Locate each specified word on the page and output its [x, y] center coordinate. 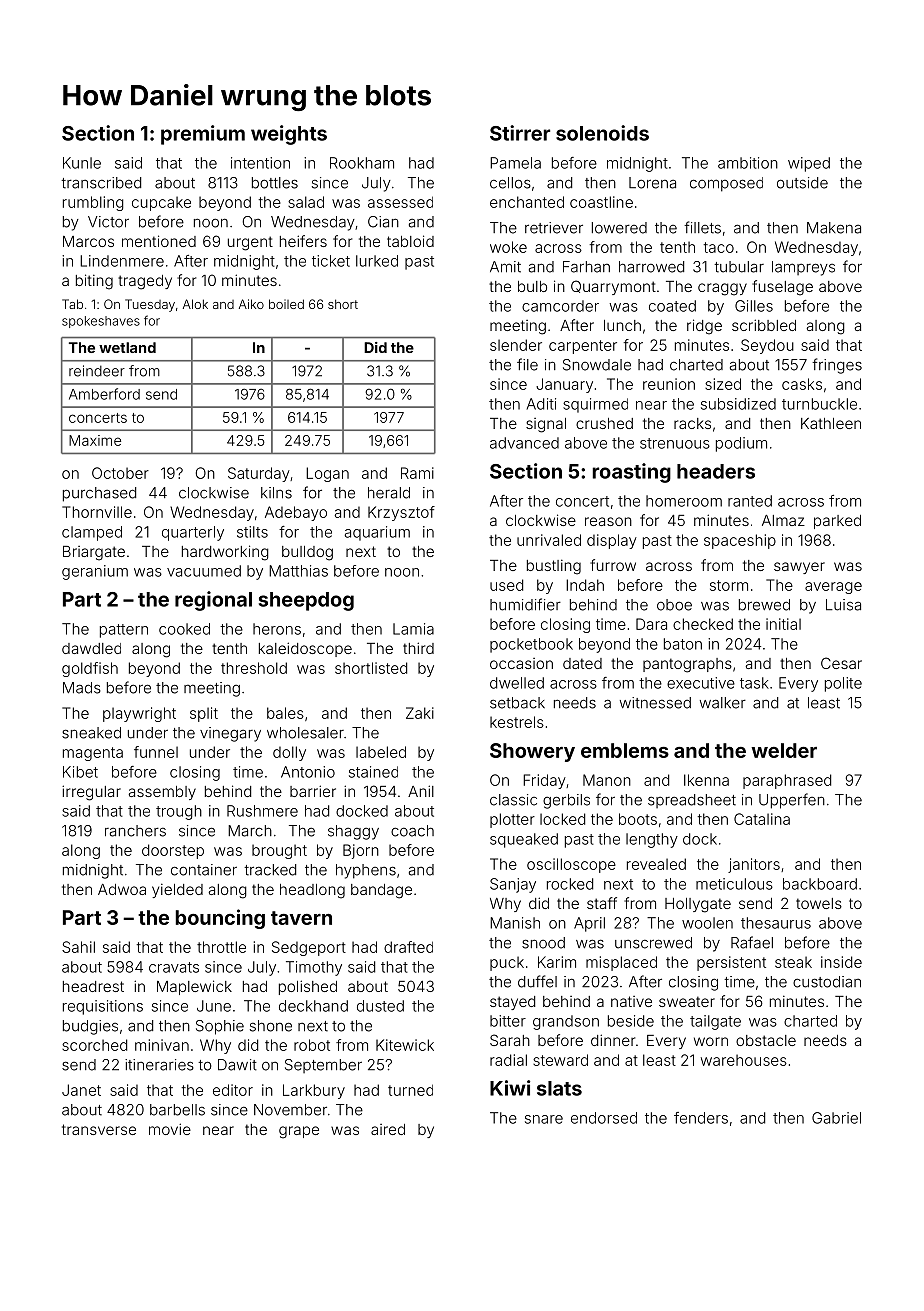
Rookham [362, 163]
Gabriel [836, 1118]
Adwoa [122, 889]
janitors [754, 865]
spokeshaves [101, 322]
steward [560, 1060]
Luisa [843, 605]
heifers [303, 241]
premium [203, 135]
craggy [722, 289]
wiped [809, 164]
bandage [381, 891]
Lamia [413, 629]
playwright [139, 714]
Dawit [237, 1065]
